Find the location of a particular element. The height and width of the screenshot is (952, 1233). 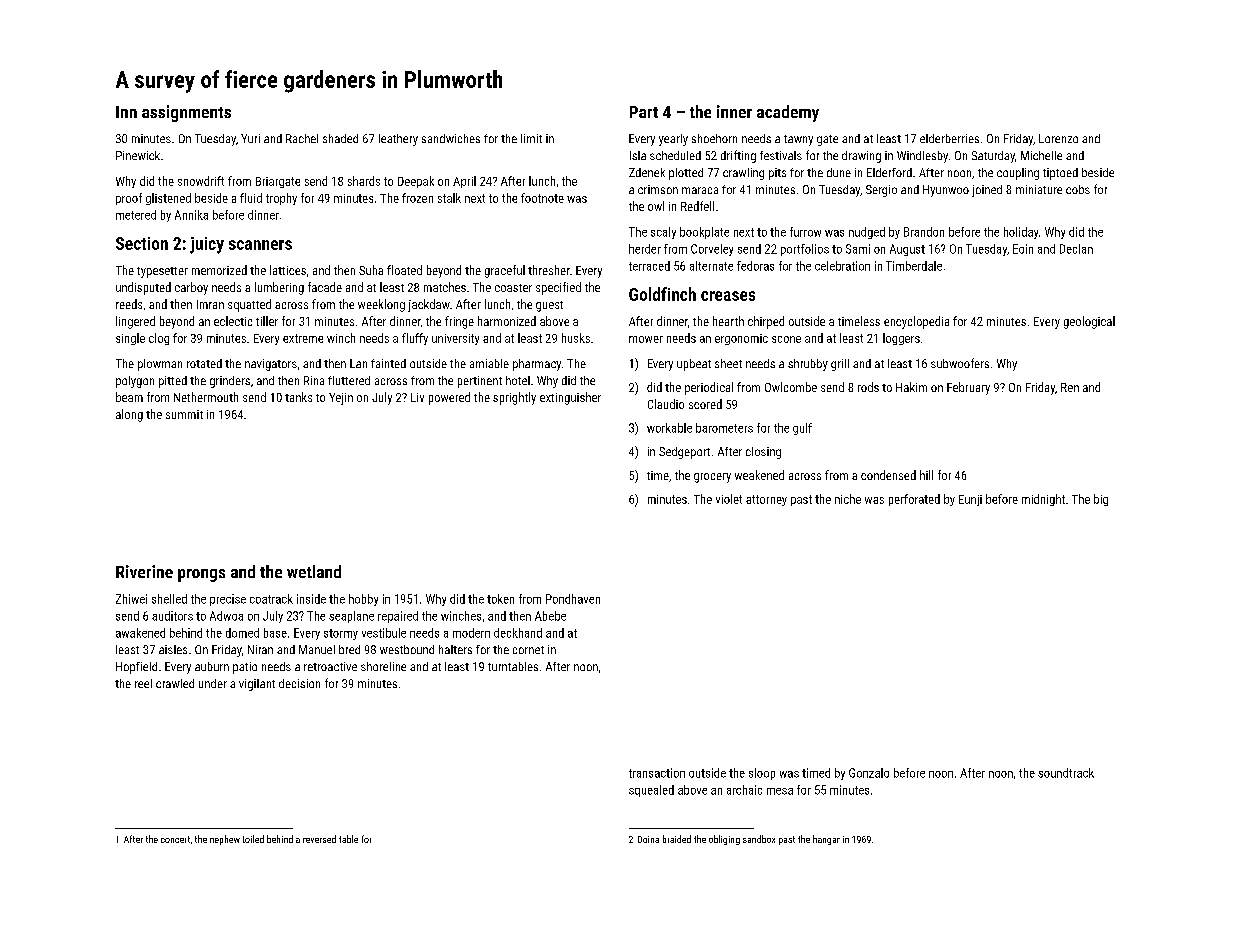

decision is located at coordinates (299, 683).
